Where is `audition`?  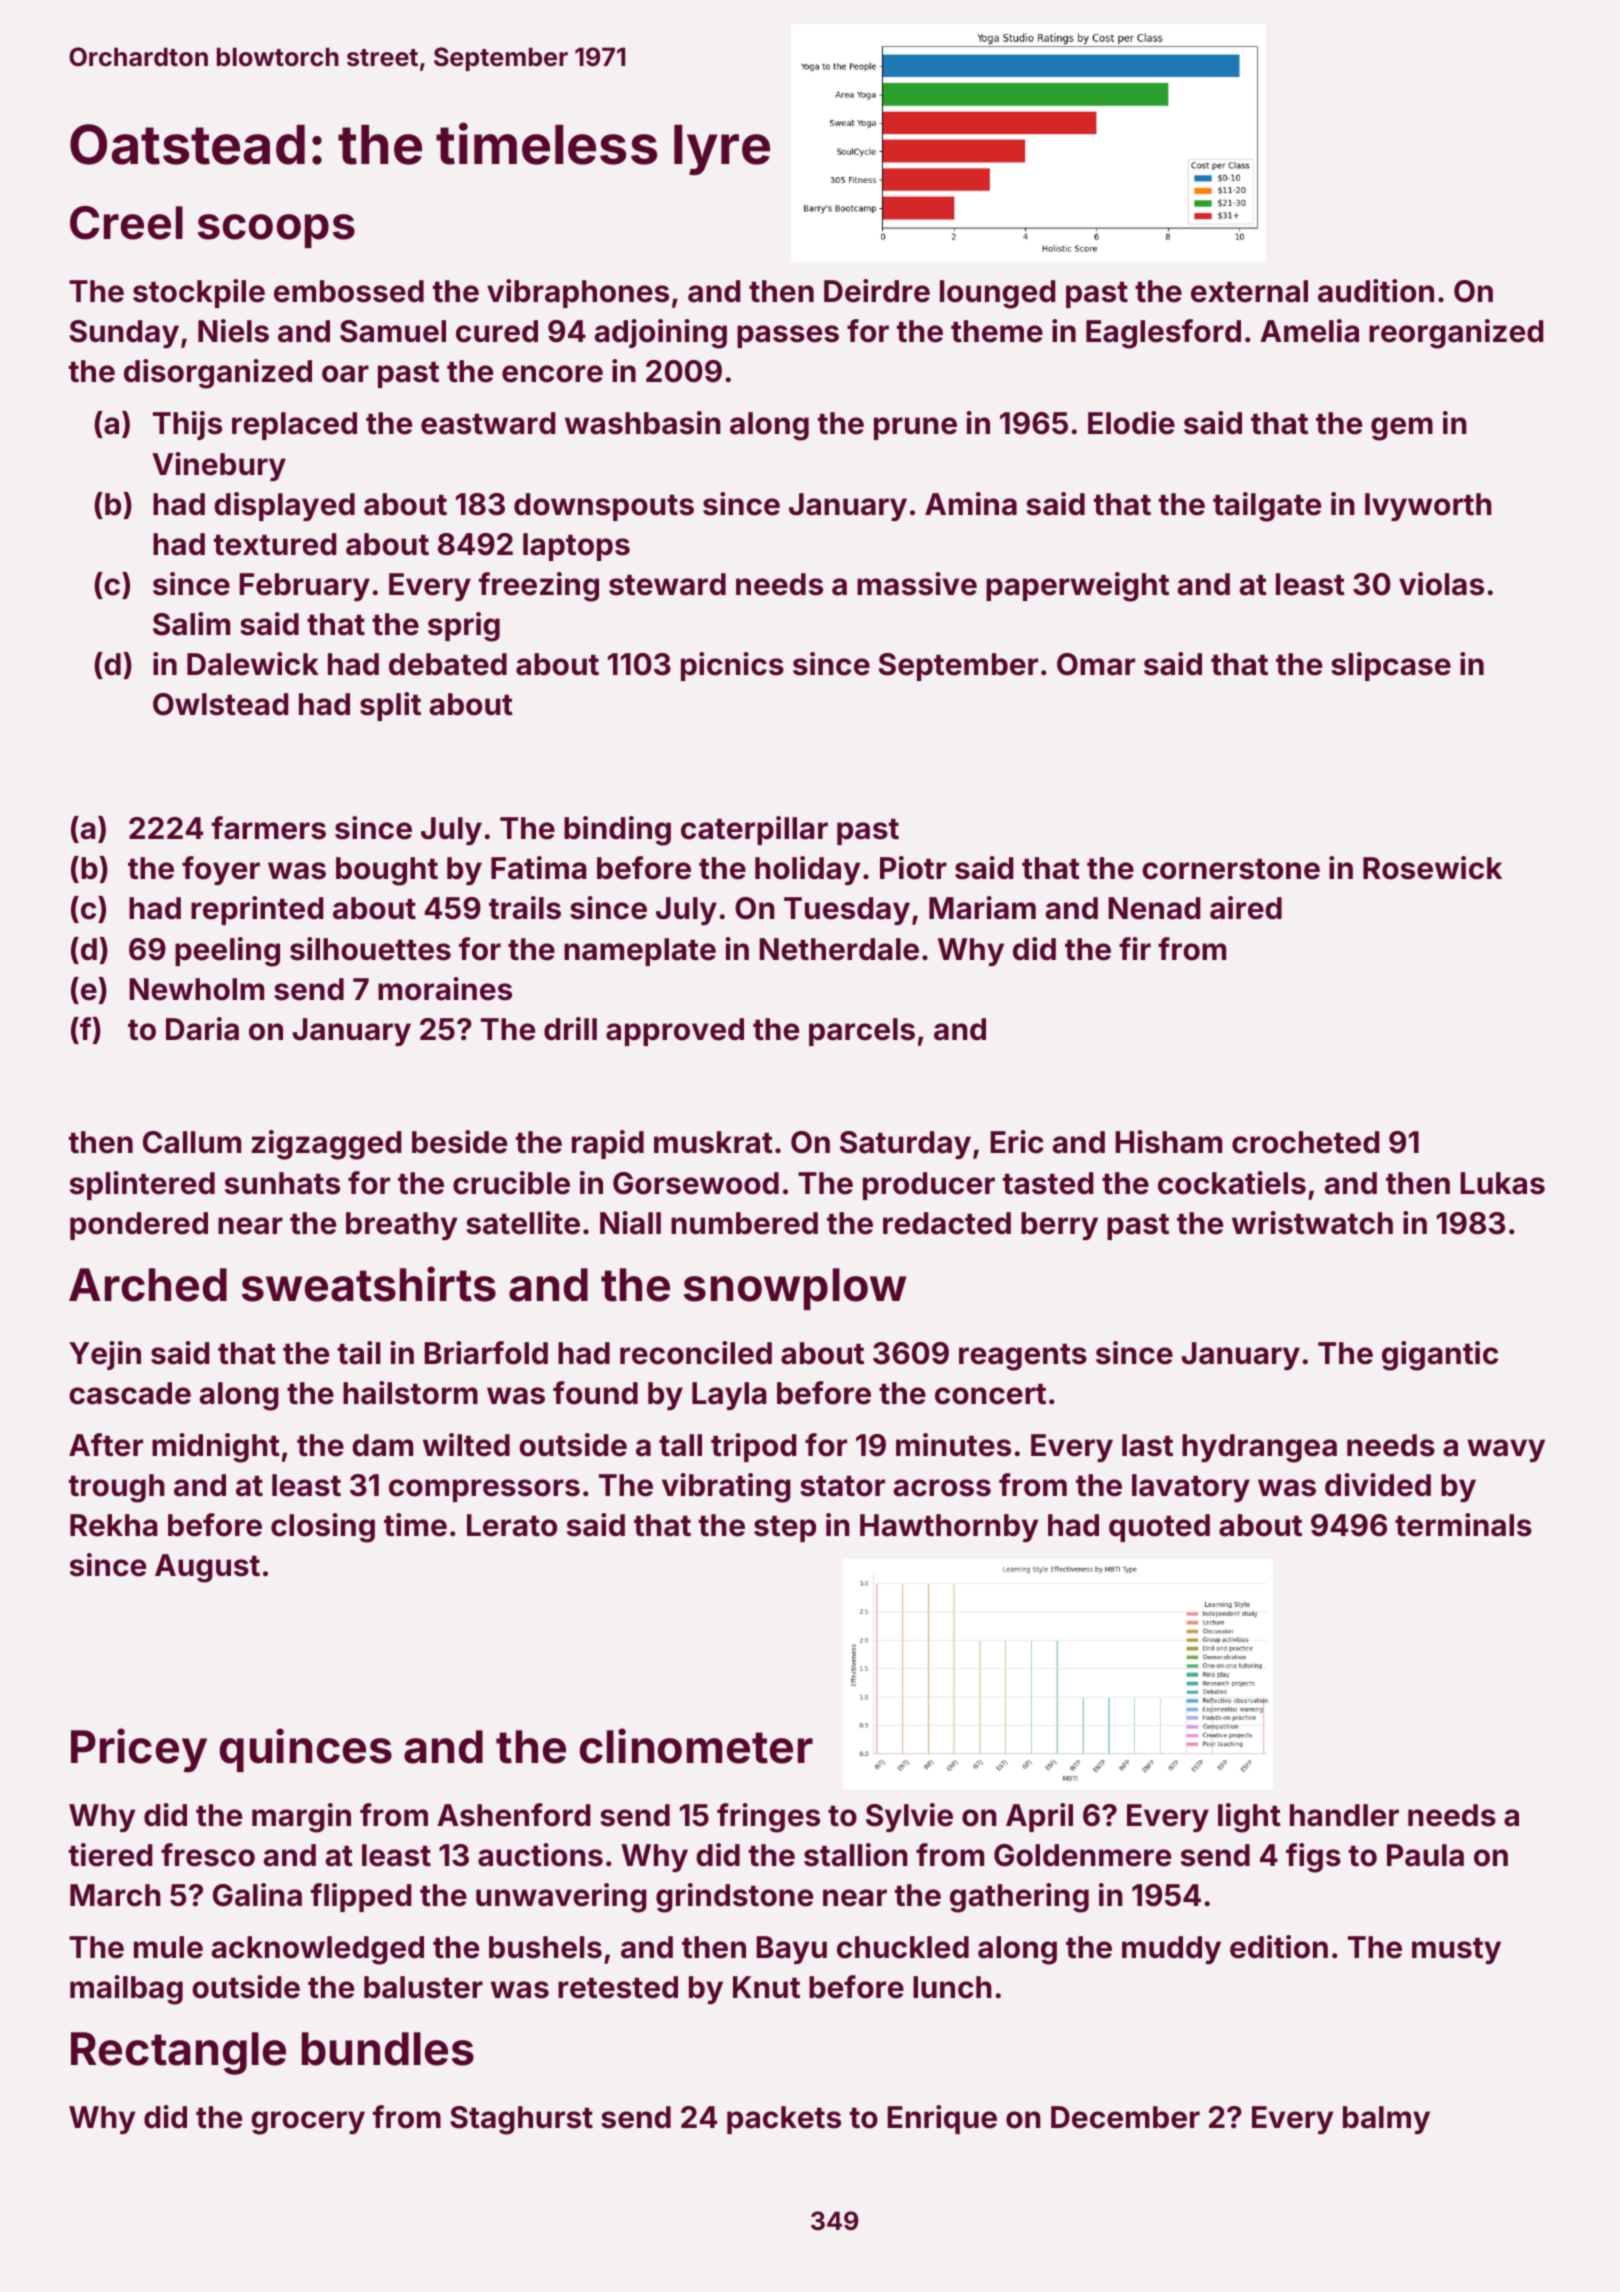 audition is located at coordinates (1376, 291).
